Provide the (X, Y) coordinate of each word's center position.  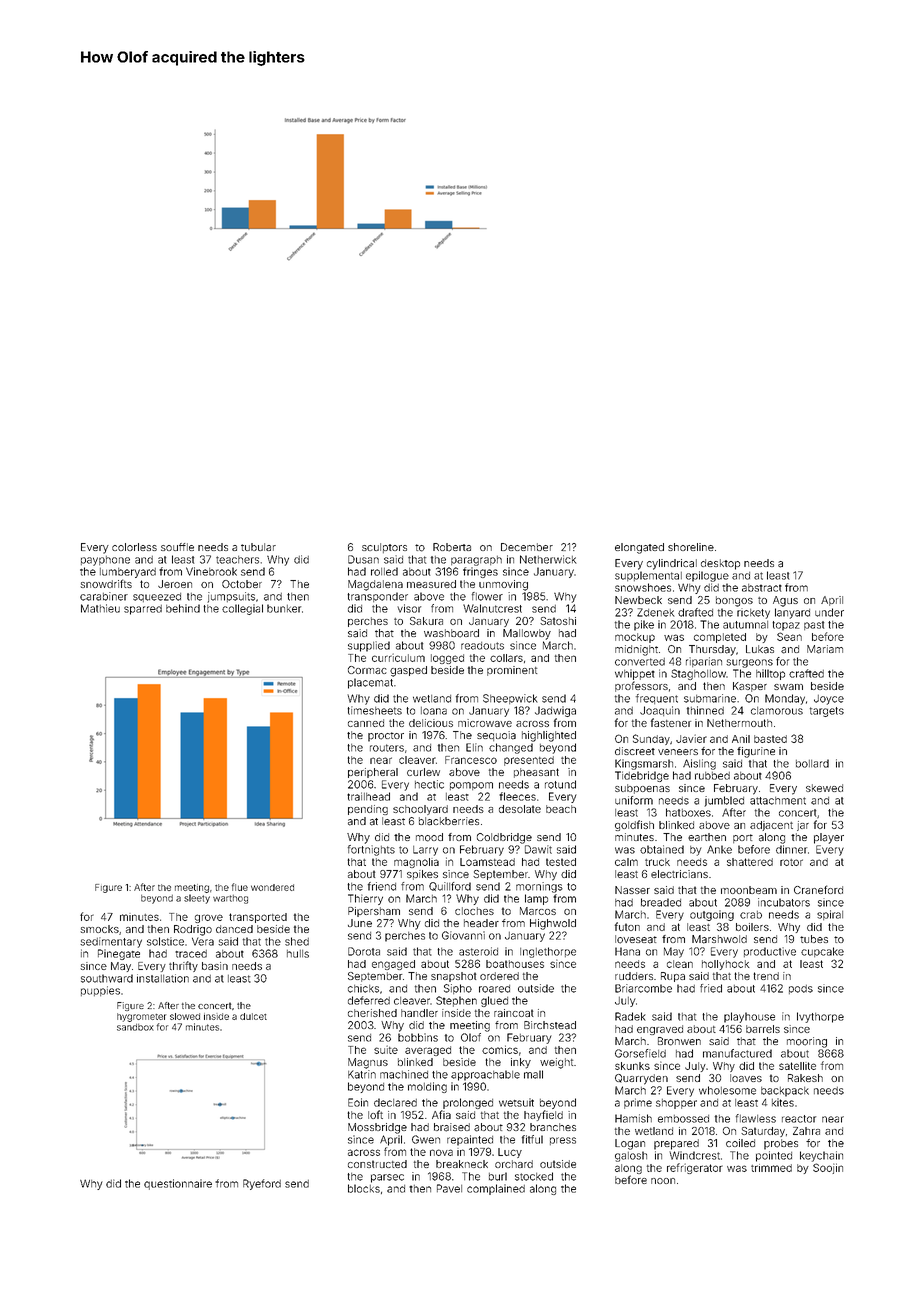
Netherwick (548, 559)
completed (720, 638)
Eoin (358, 1102)
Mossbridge (377, 1128)
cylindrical (672, 564)
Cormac (367, 670)
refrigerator (695, 1168)
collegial (242, 609)
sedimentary (111, 942)
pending (368, 810)
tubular (258, 547)
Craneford (818, 889)
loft (375, 1114)
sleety (197, 899)
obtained (662, 849)
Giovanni (463, 935)
